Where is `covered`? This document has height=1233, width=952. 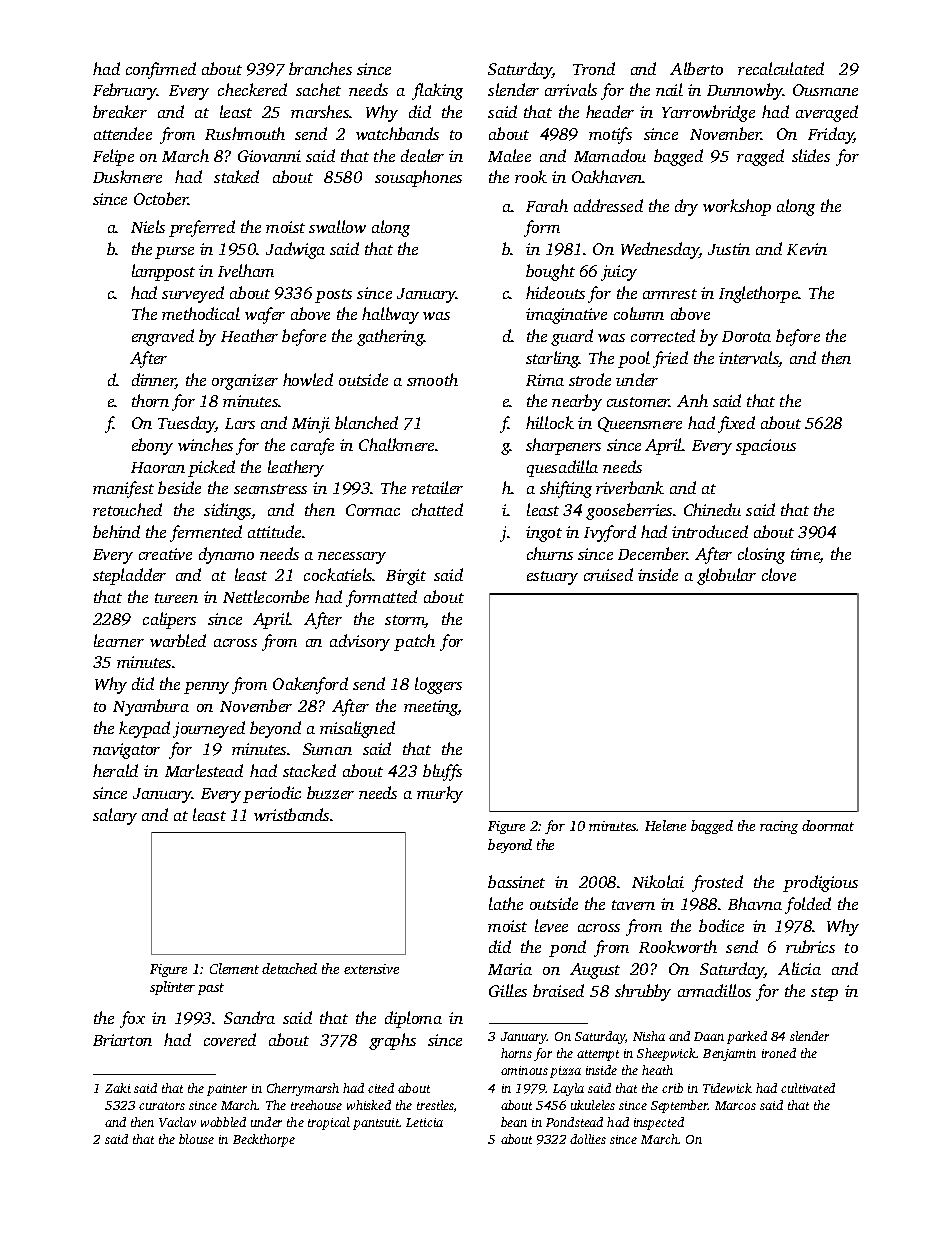 covered is located at coordinates (230, 1039).
